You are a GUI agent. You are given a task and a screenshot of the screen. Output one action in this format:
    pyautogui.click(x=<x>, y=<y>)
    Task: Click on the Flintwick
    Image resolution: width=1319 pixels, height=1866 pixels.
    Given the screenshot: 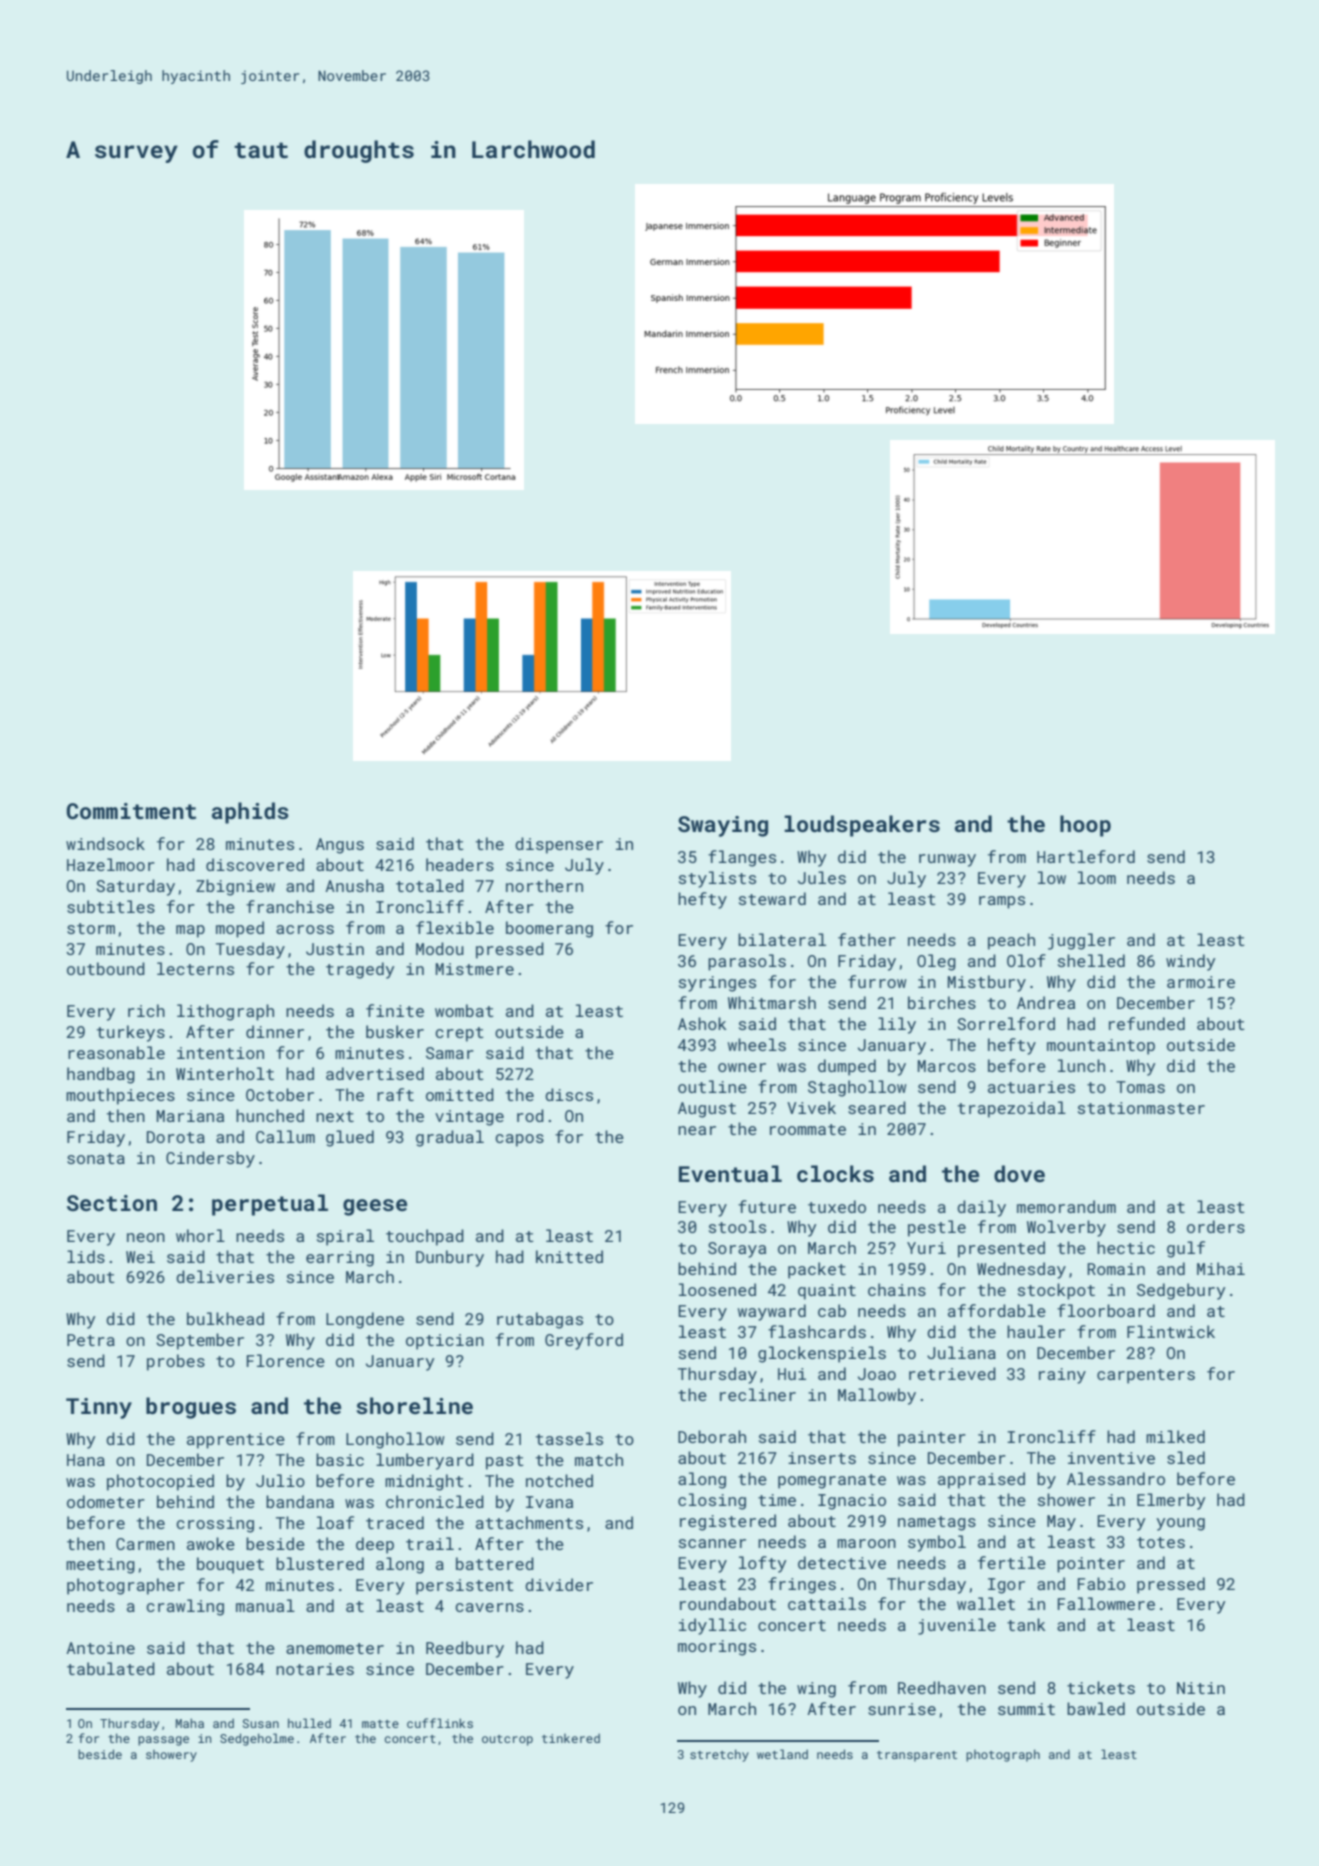 What is the action you would take?
    pyautogui.click(x=1171, y=1331)
